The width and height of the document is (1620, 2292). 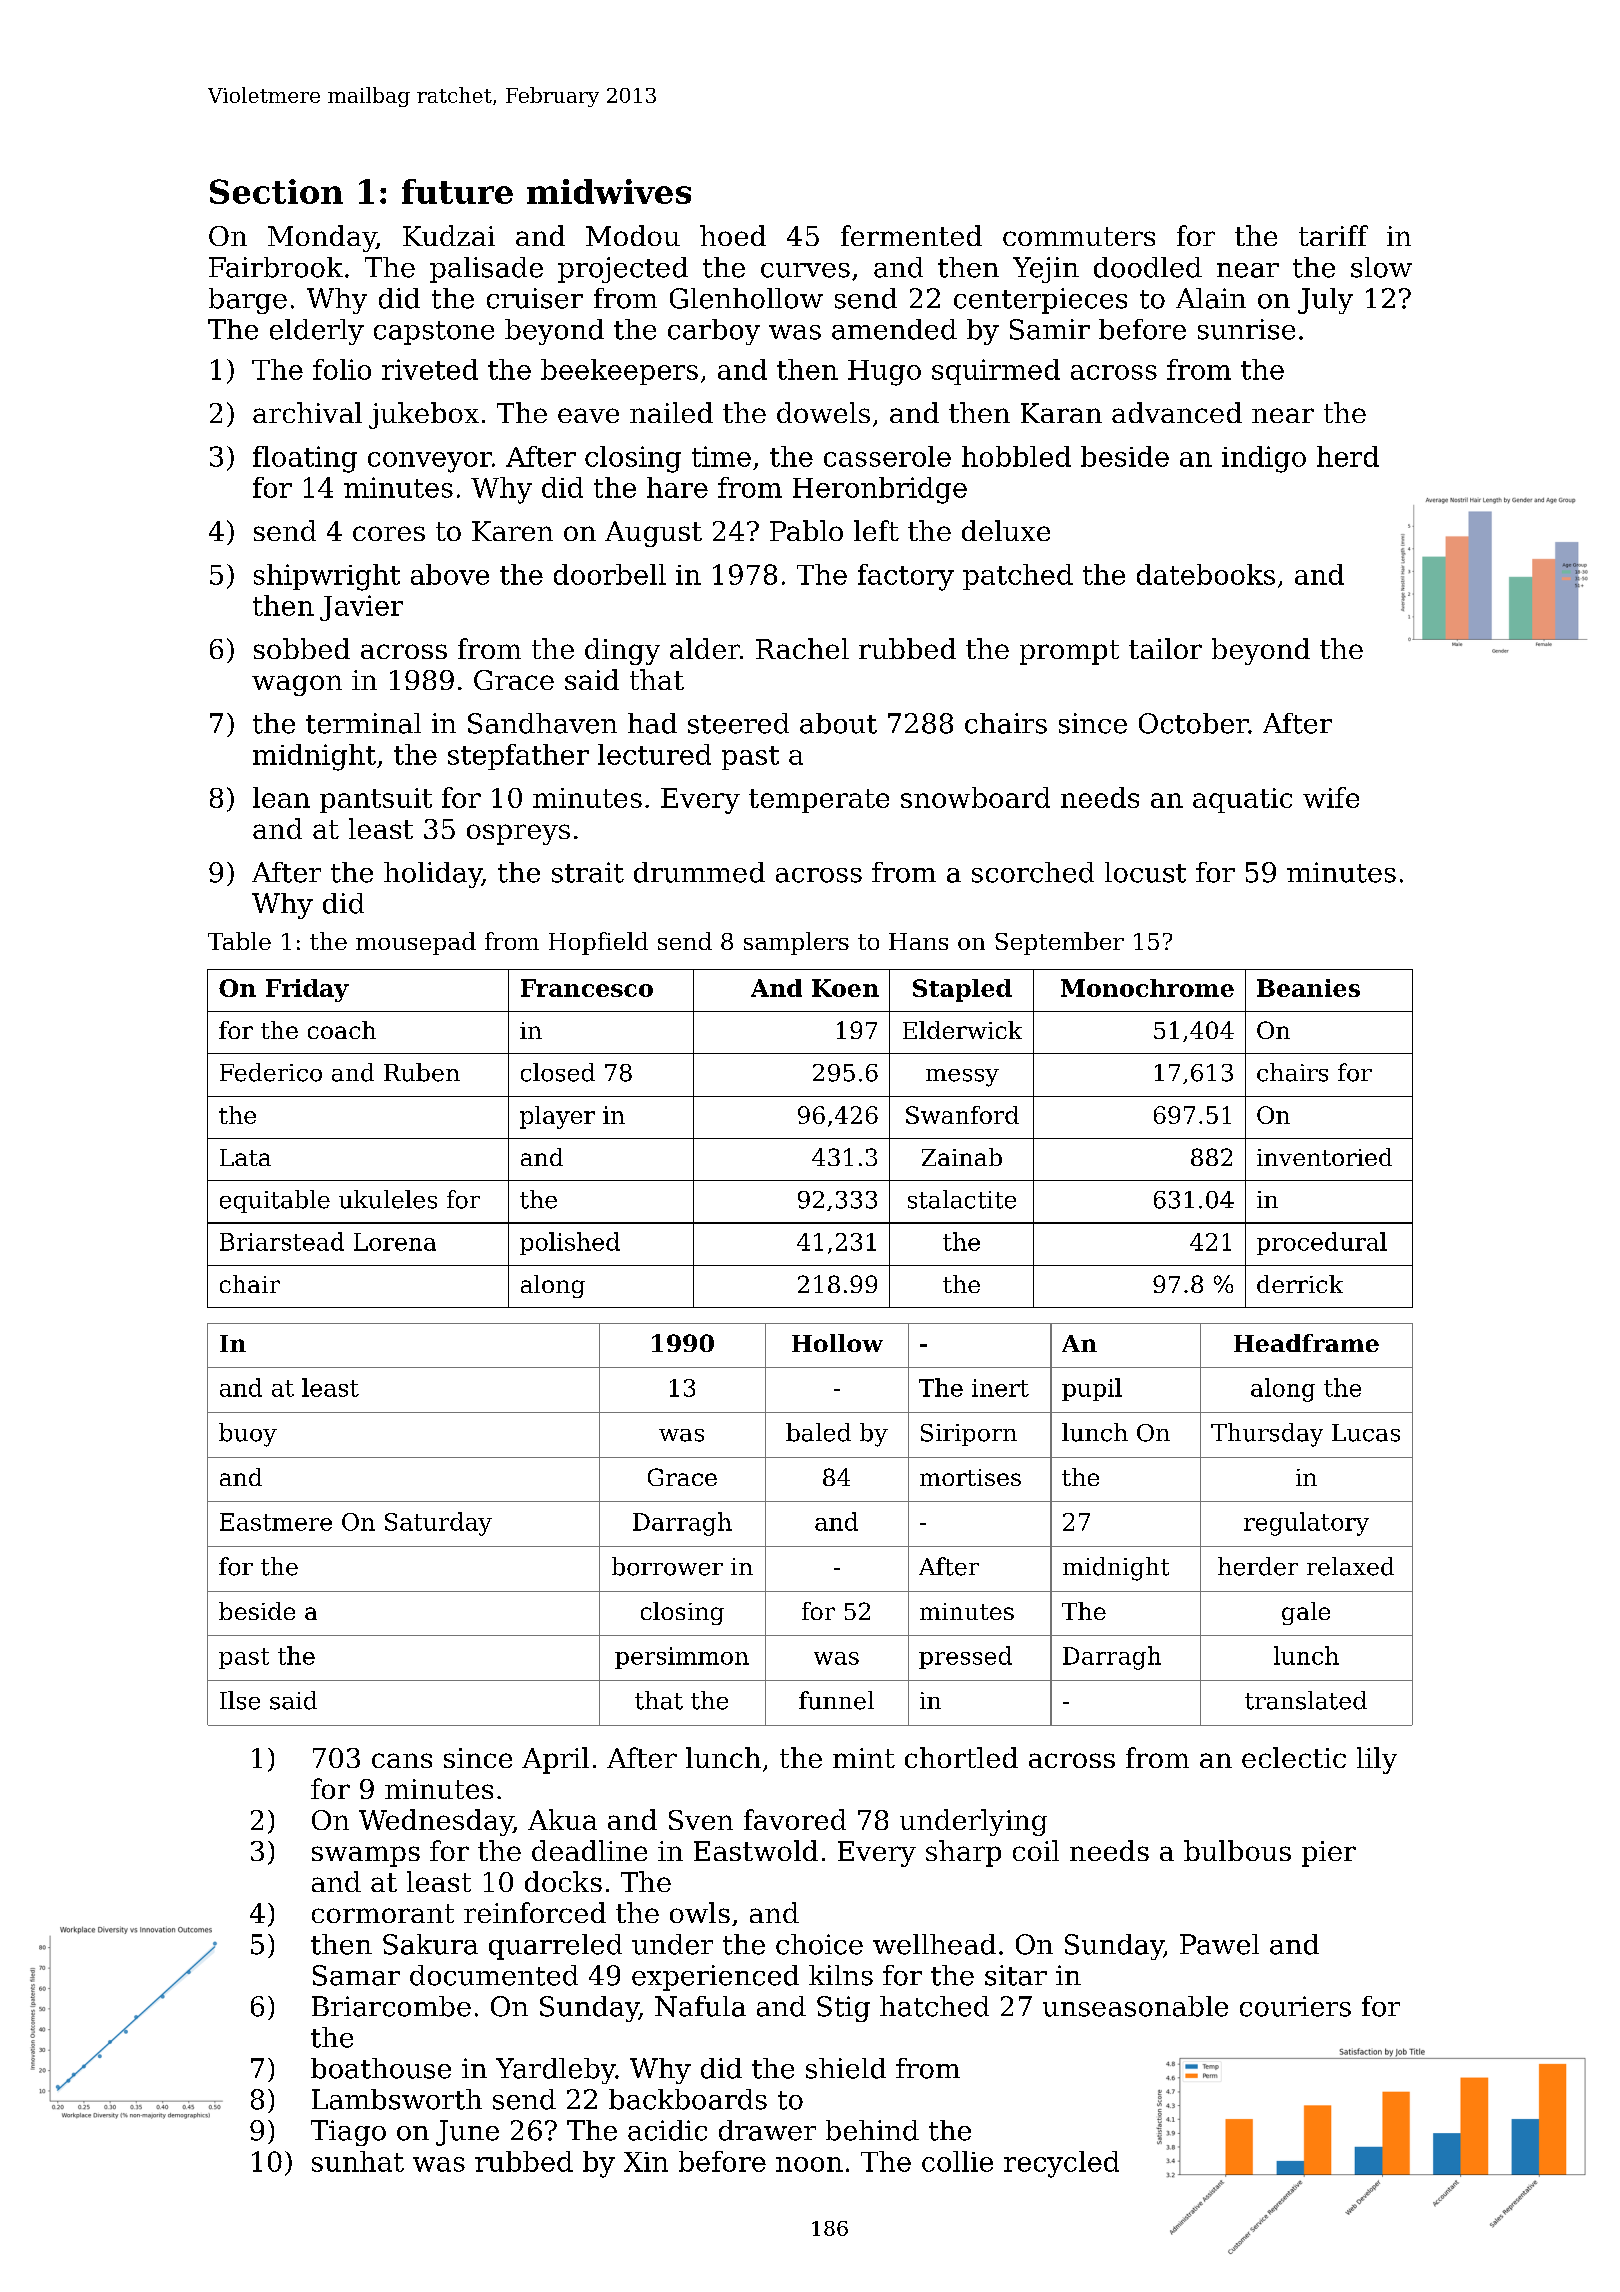 I want to click on choice, so click(x=819, y=1944).
